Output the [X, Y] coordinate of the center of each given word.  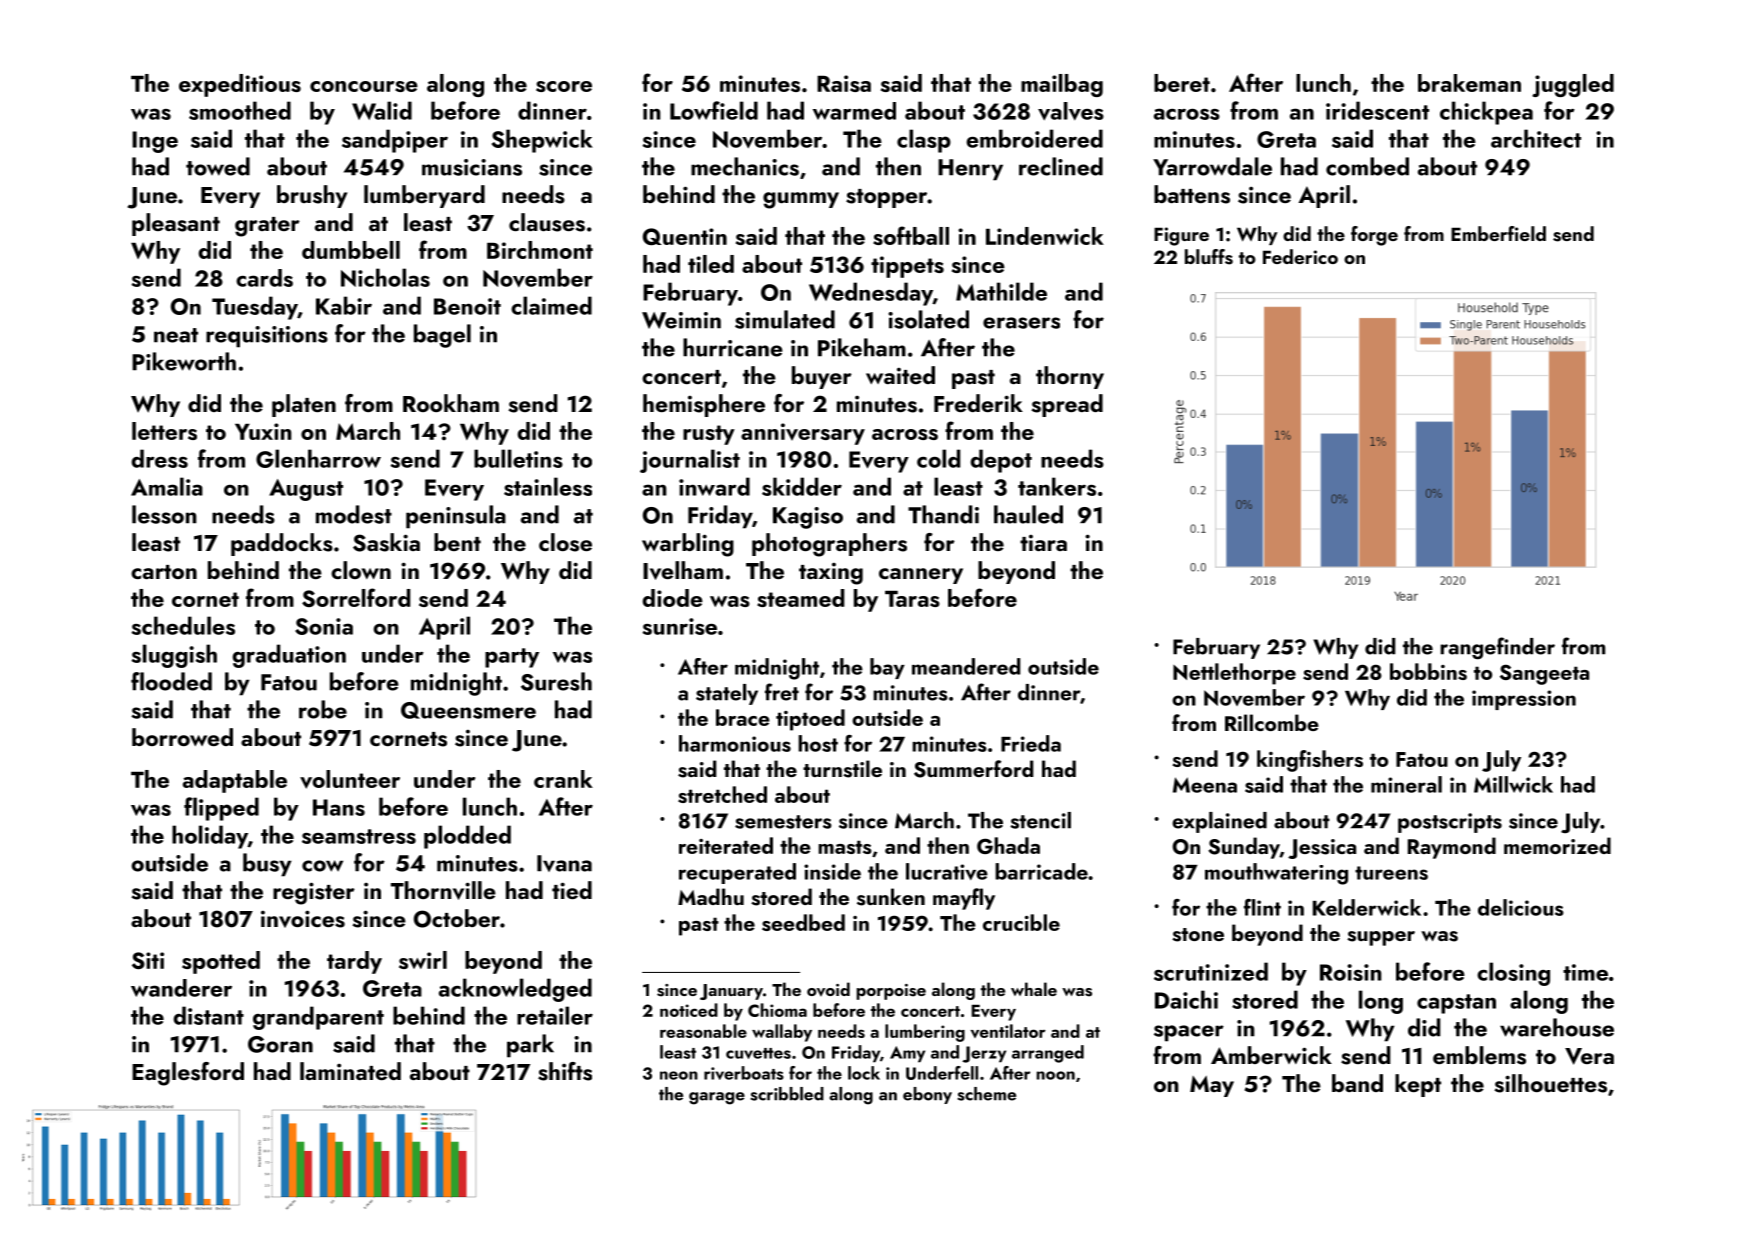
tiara [1043, 543]
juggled [1573, 85]
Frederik [978, 403]
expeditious [240, 85]
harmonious [735, 743]
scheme [986, 1094]
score [564, 86]
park [530, 1046]
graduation [289, 656]
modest [354, 514]
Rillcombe [1272, 722]
